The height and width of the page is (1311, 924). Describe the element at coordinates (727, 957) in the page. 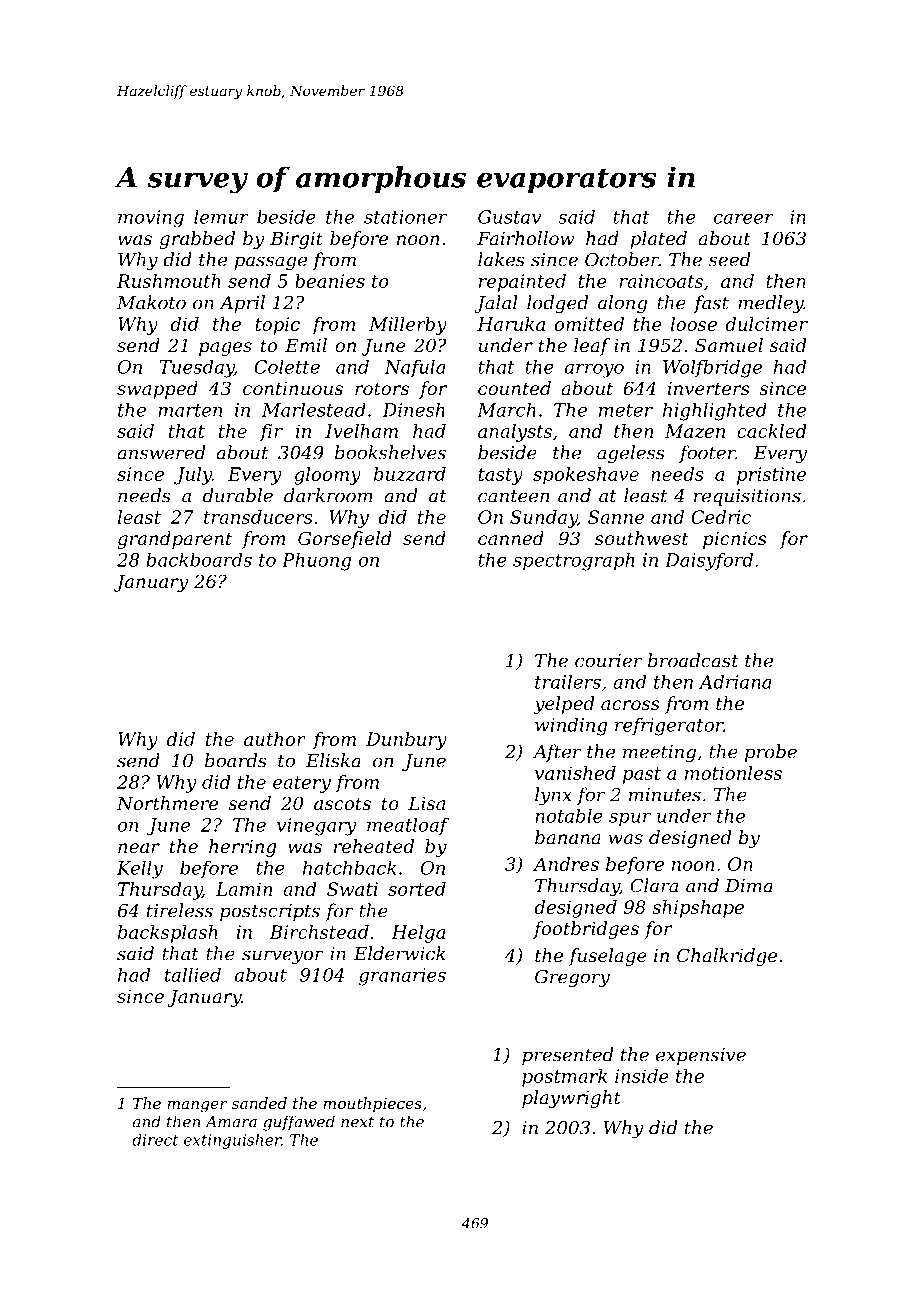

I see `Chalkridge` at that location.
